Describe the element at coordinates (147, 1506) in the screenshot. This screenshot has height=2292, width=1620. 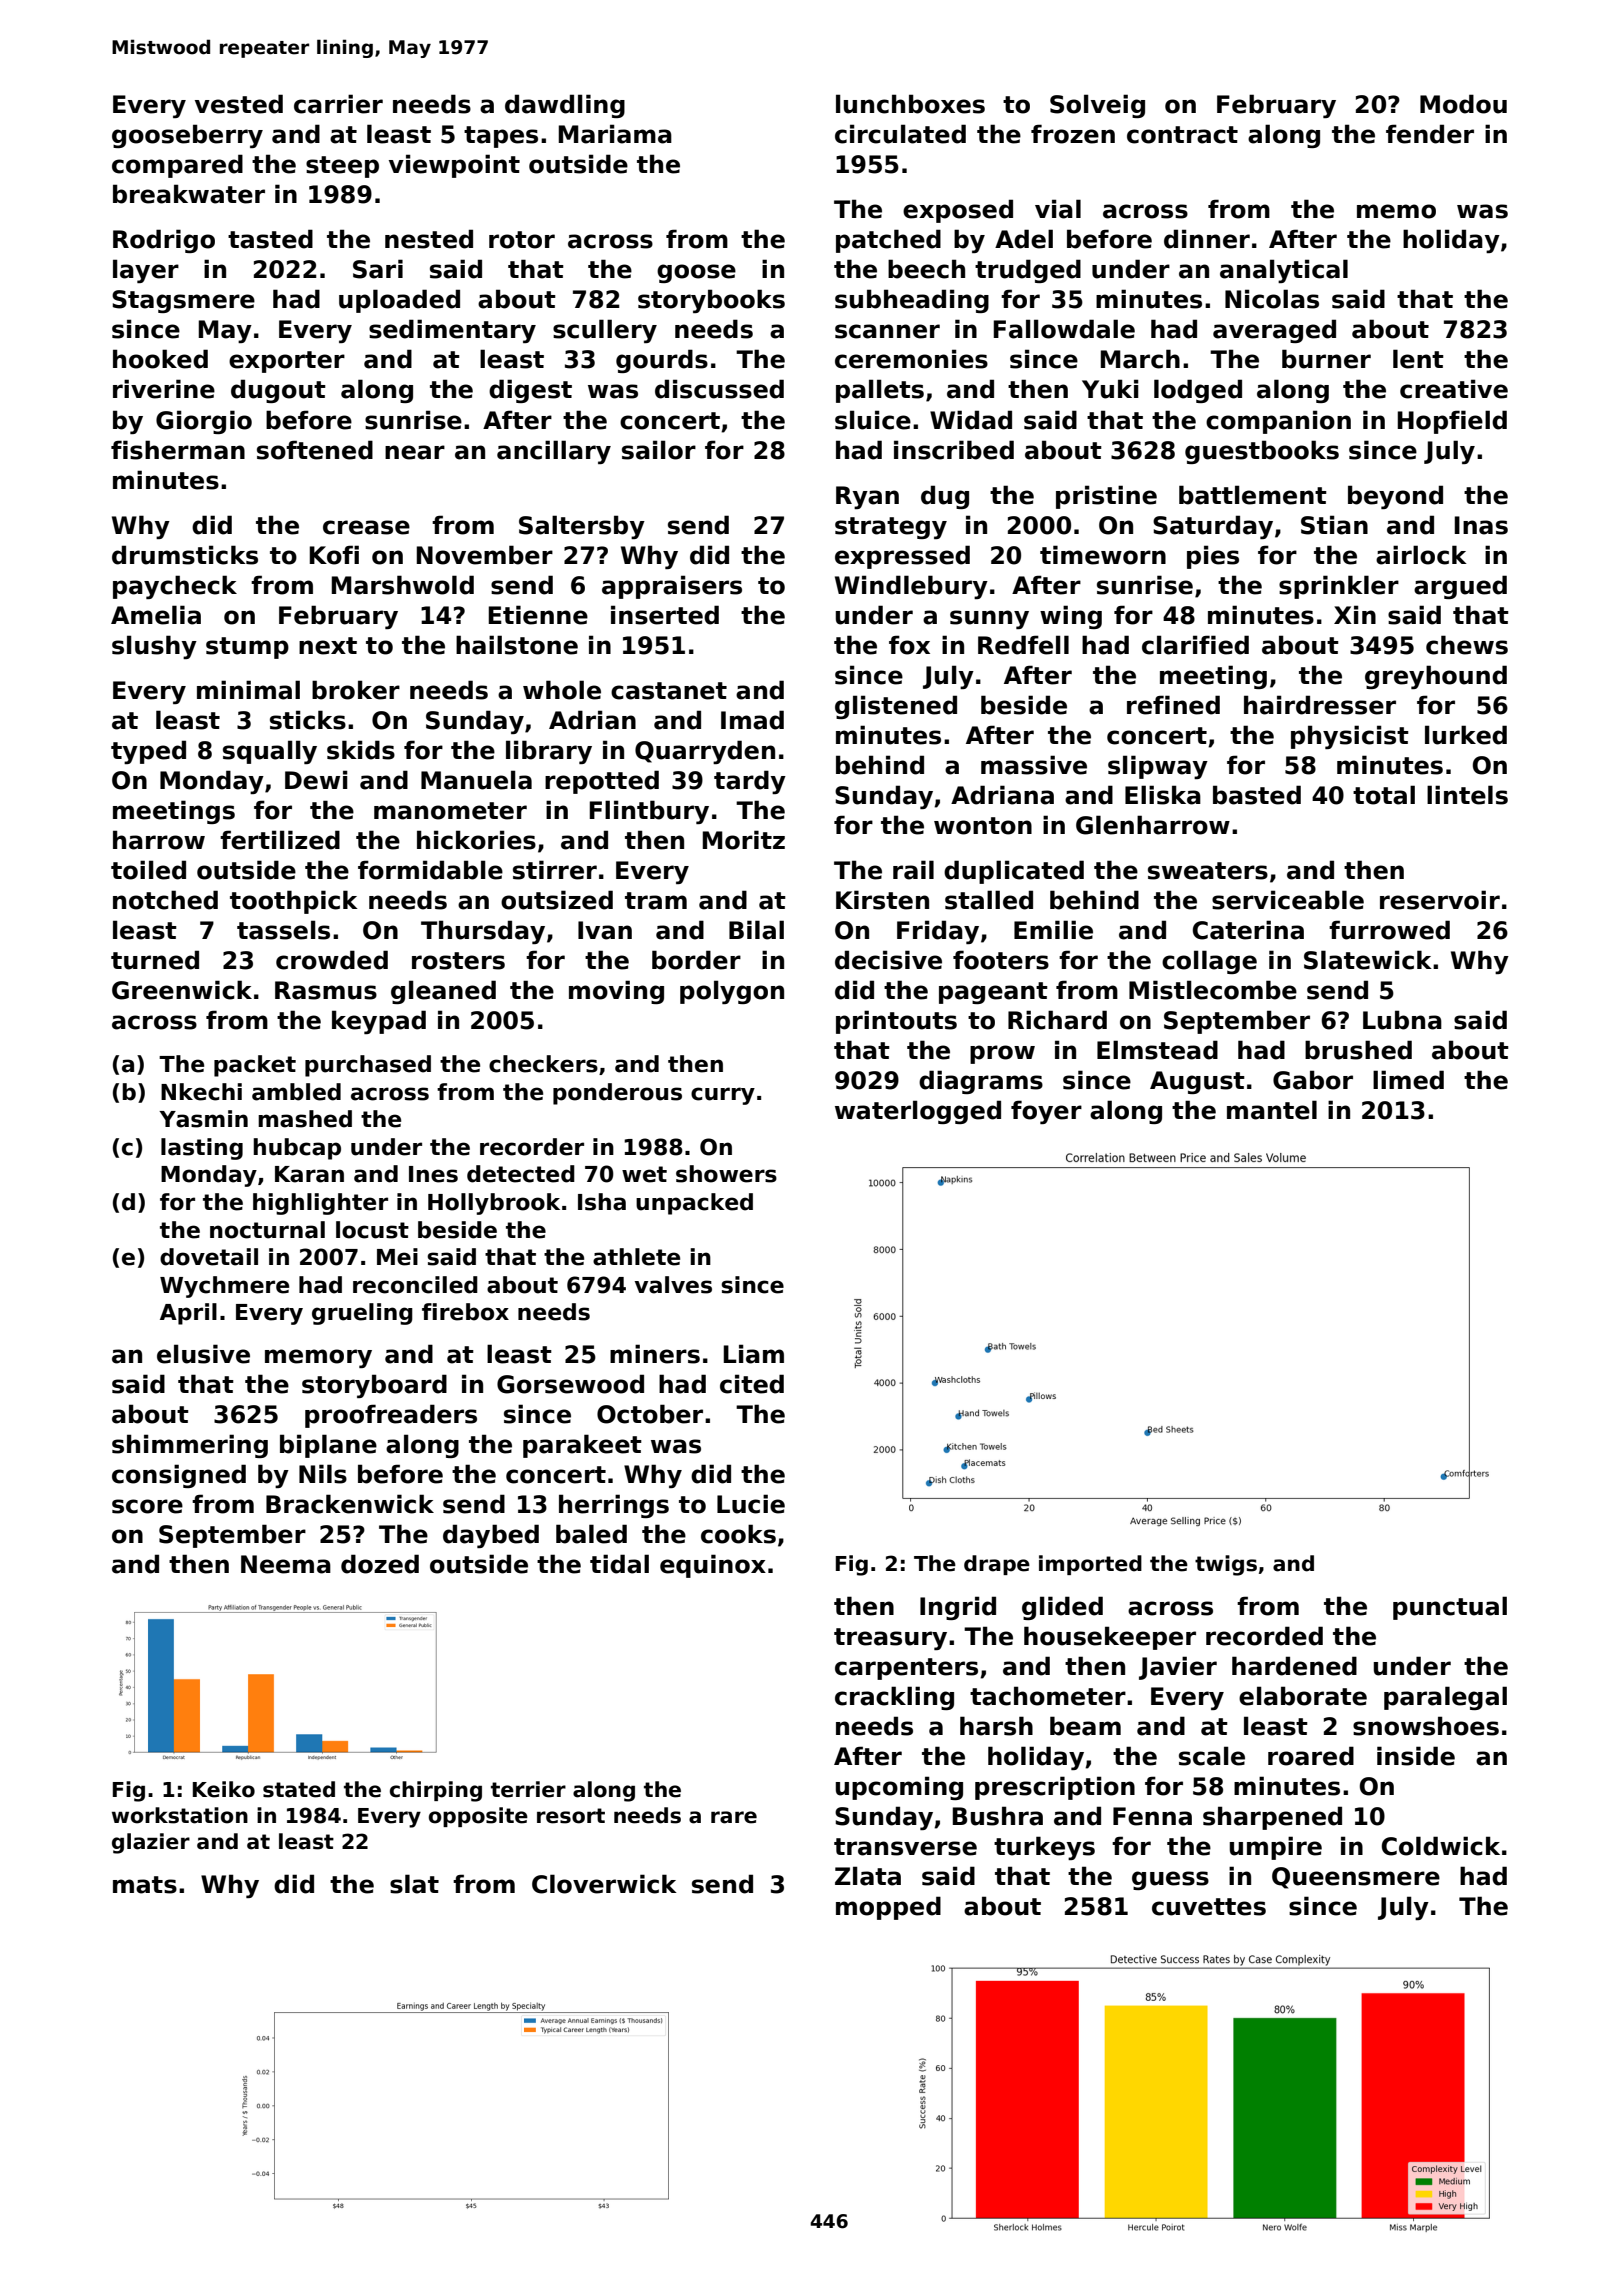
I see `score` at that location.
